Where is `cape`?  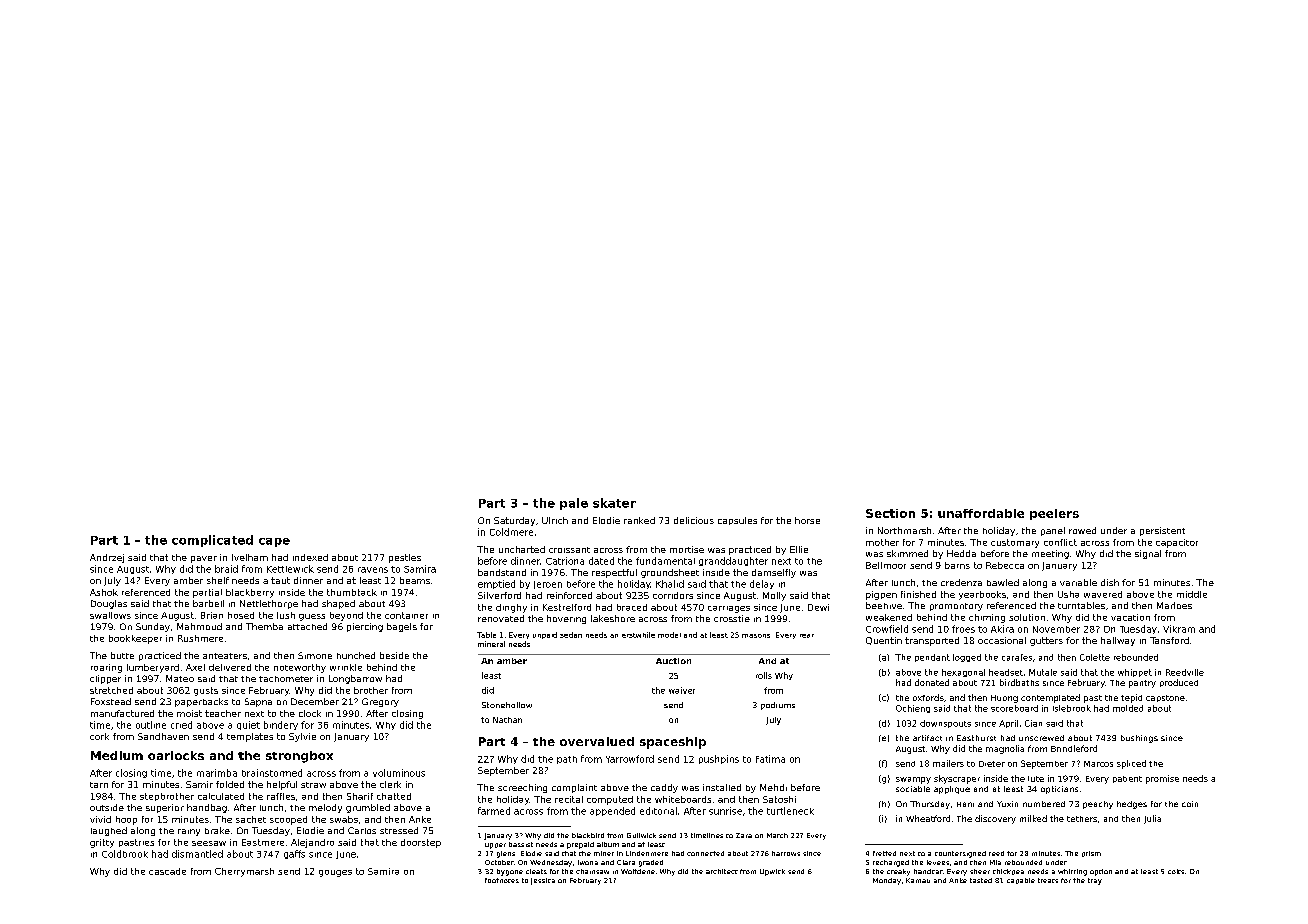 cape is located at coordinates (274, 542).
